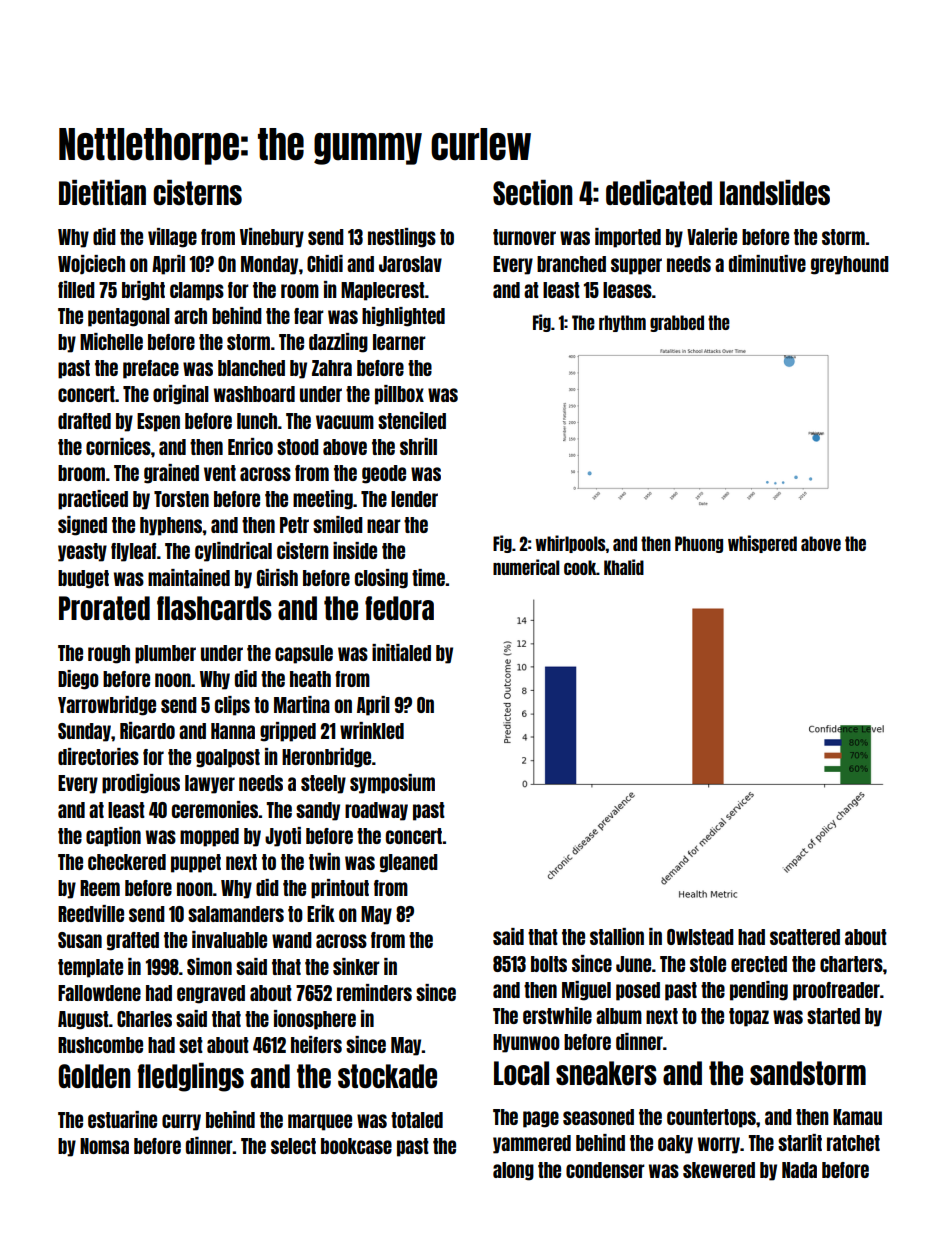  What do you see at coordinates (759, 964) in the screenshot?
I see `erected` at bounding box center [759, 964].
